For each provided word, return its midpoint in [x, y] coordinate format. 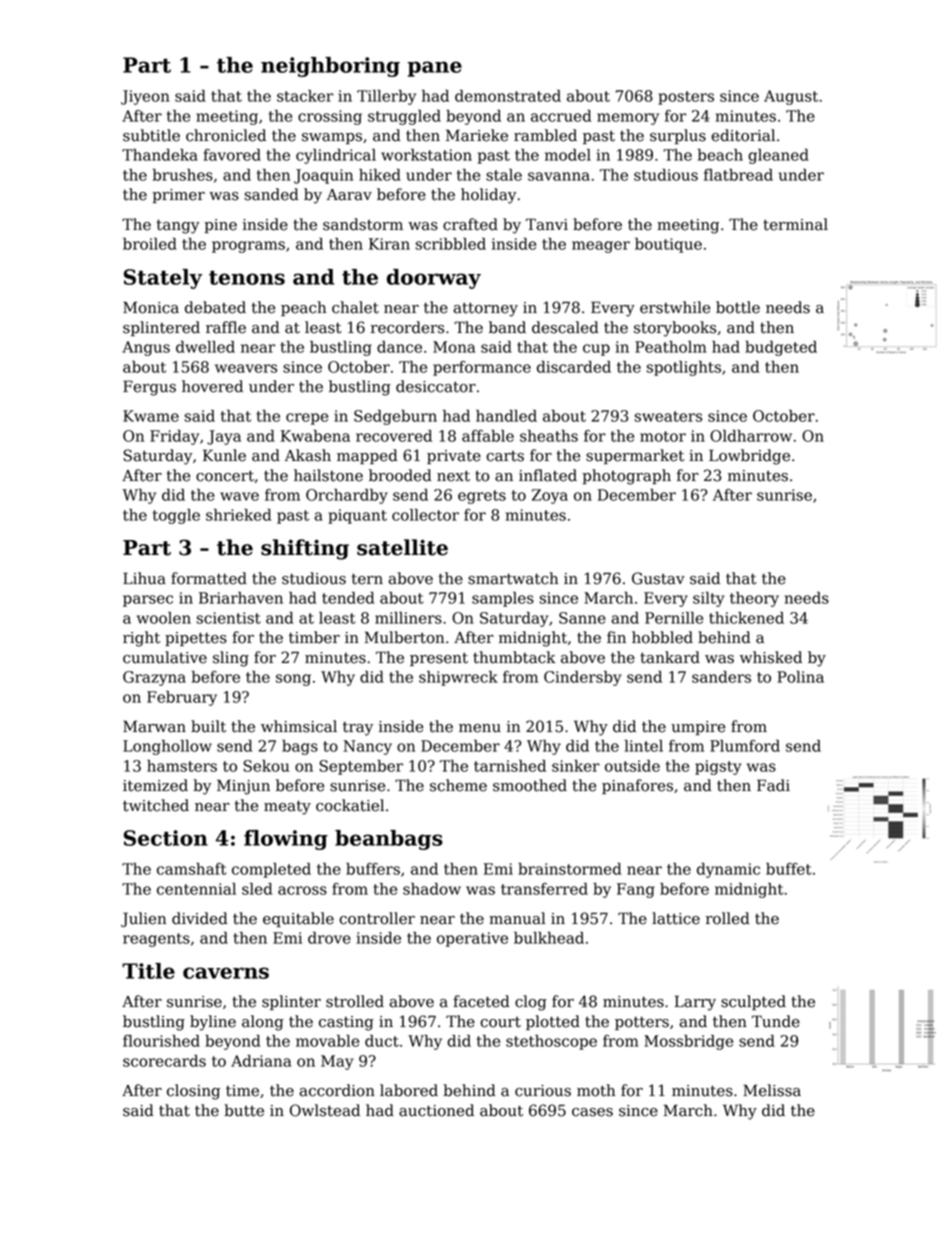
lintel [644, 746]
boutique [668, 245]
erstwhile [675, 307]
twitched [156, 805]
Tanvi [547, 224]
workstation [426, 155]
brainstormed [569, 869]
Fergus [149, 388]
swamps [332, 138]
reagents [156, 940]
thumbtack [514, 657]
